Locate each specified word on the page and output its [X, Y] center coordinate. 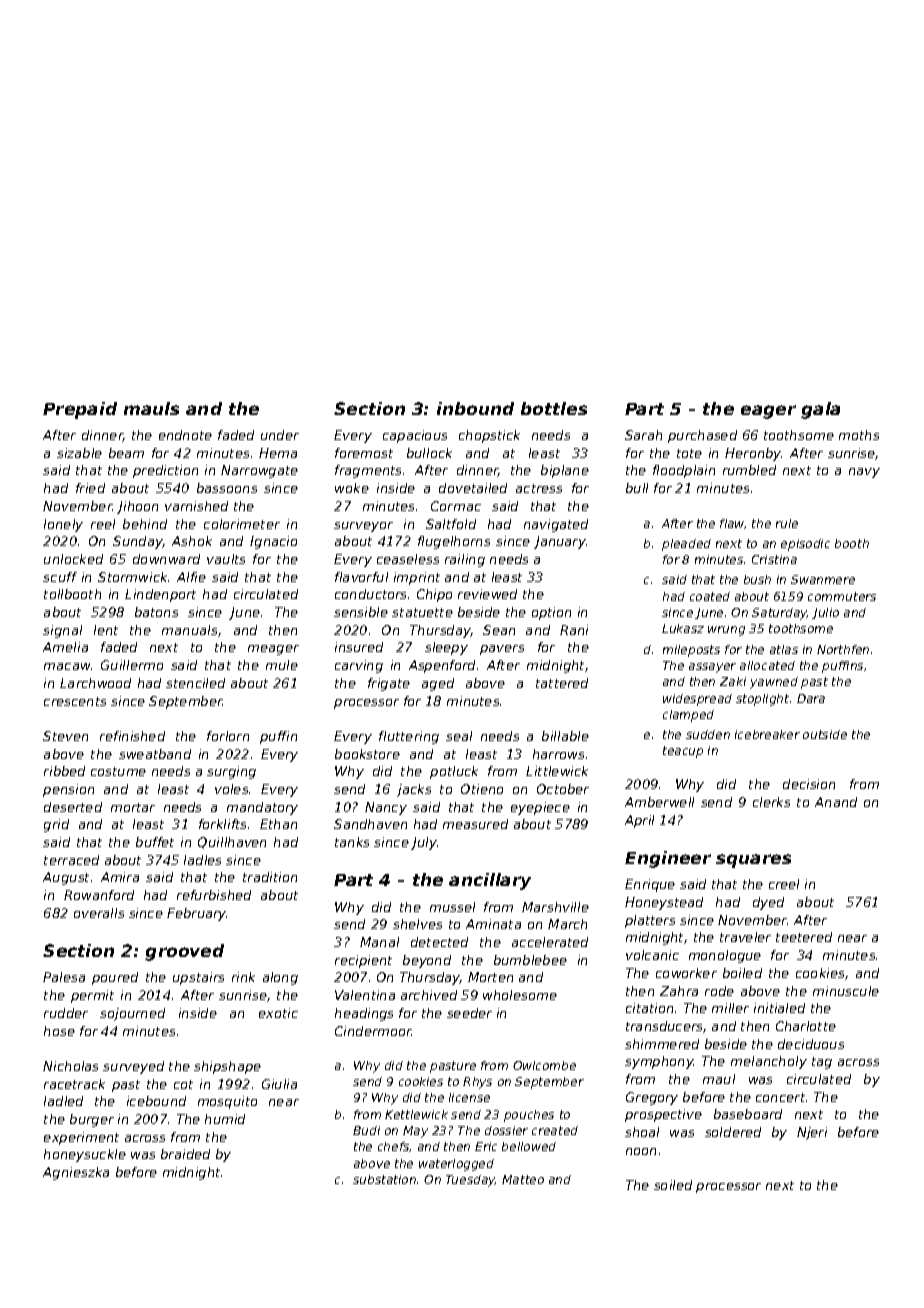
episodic [805, 545]
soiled [673, 1185]
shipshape [227, 1067]
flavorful [361, 577]
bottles [554, 408]
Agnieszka [76, 1173]
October [563, 789]
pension [68, 790]
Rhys [477, 1083]
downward [166, 559]
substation [384, 1179]
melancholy [769, 1062]
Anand [836, 802]
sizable [79, 453]
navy [864, 473]
